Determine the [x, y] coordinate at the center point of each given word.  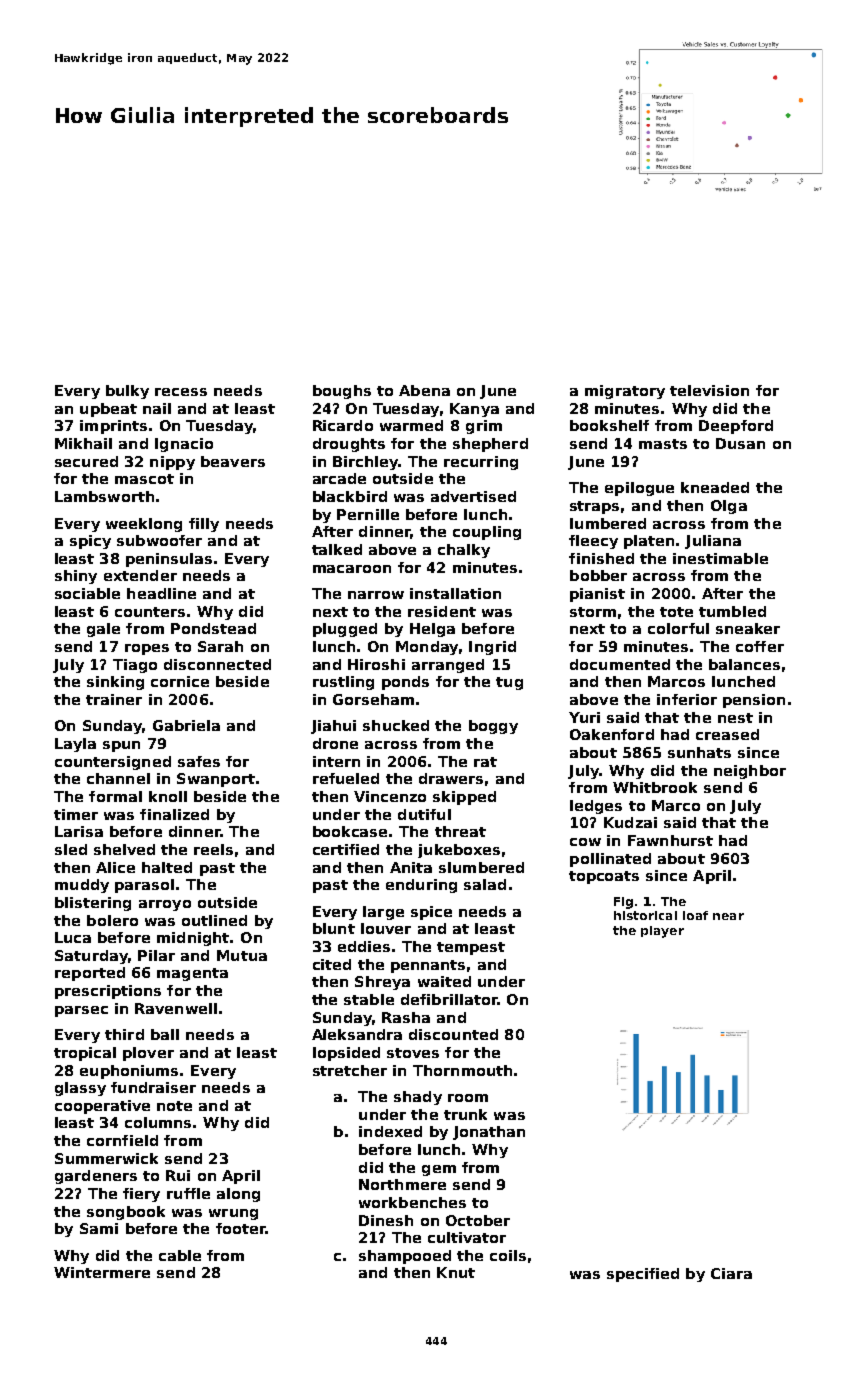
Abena [424, 390]
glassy [80, 1089]
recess [181, 392]
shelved [124, 849]
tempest [471, 948]
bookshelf [609, 425]
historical [645, 915]
